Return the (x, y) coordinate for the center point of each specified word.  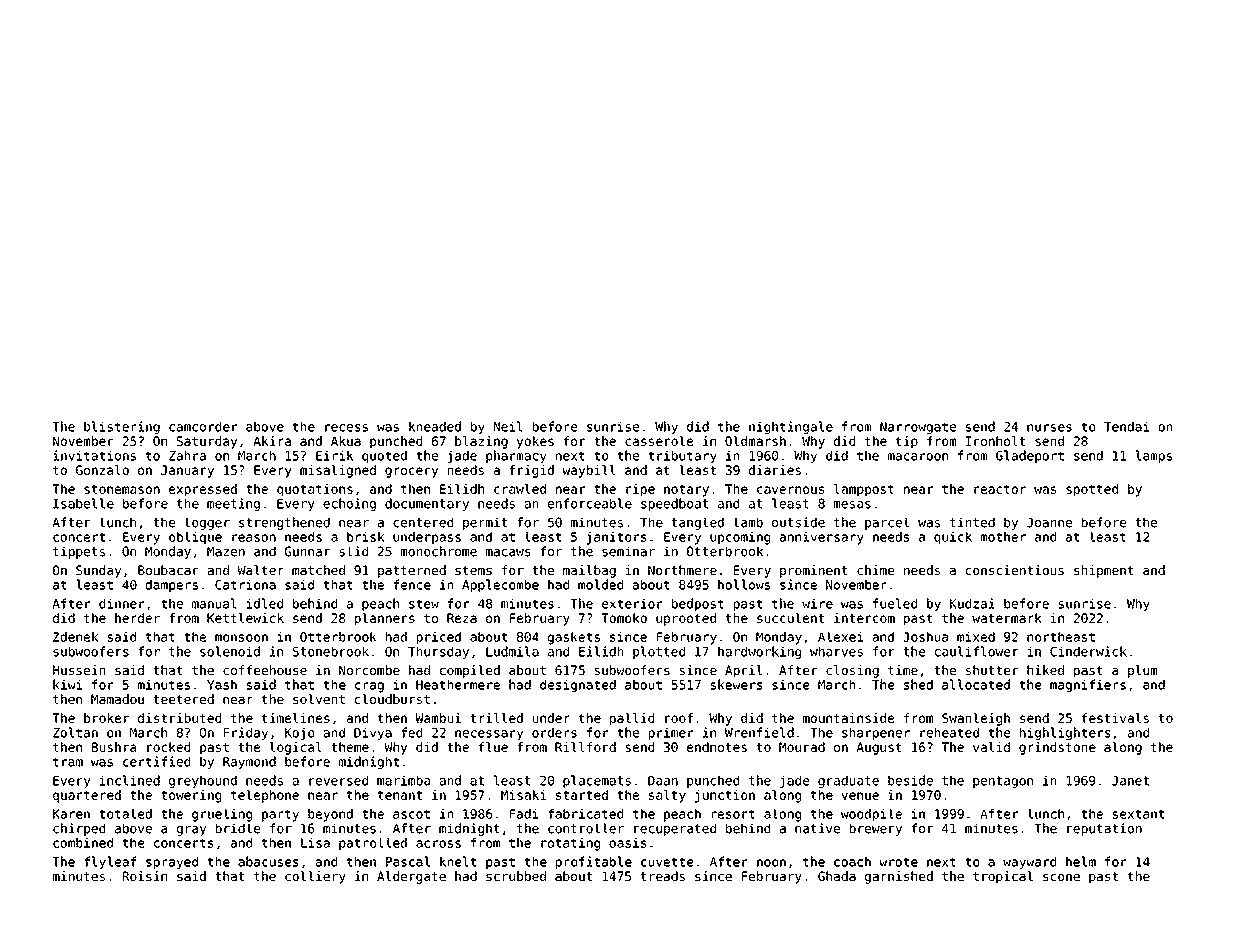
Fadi (524, 814)
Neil (508, 426)
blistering (122, 427)
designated (578, 686)
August (879, 748)
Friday (246, 733)
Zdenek (75, 637)
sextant (1139, 814)
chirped (79, 829)
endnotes (717, 747)
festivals (1115, 718)
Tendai (1127, 426)
